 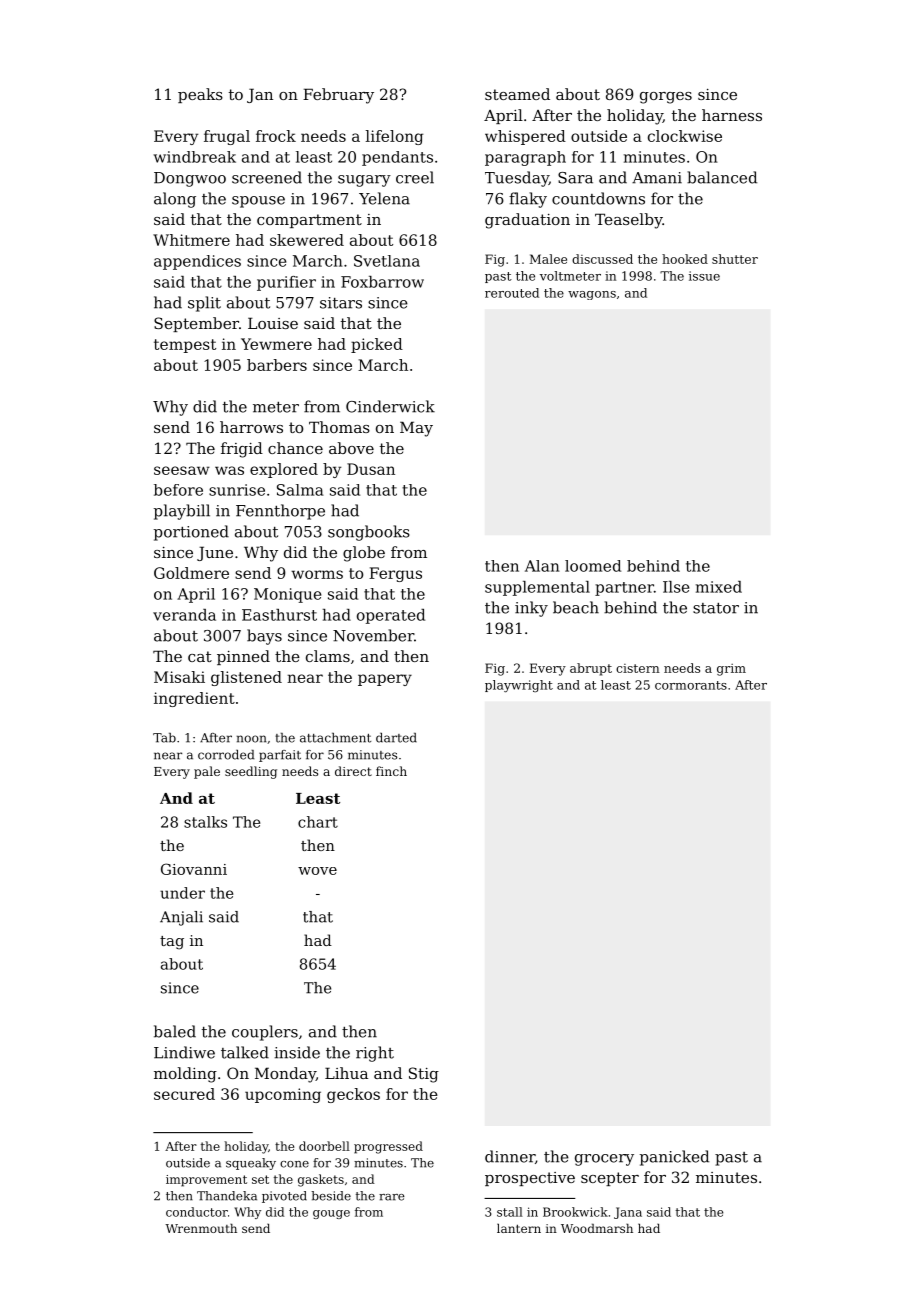 I want to click on grim, so click(x=731, y=670).
